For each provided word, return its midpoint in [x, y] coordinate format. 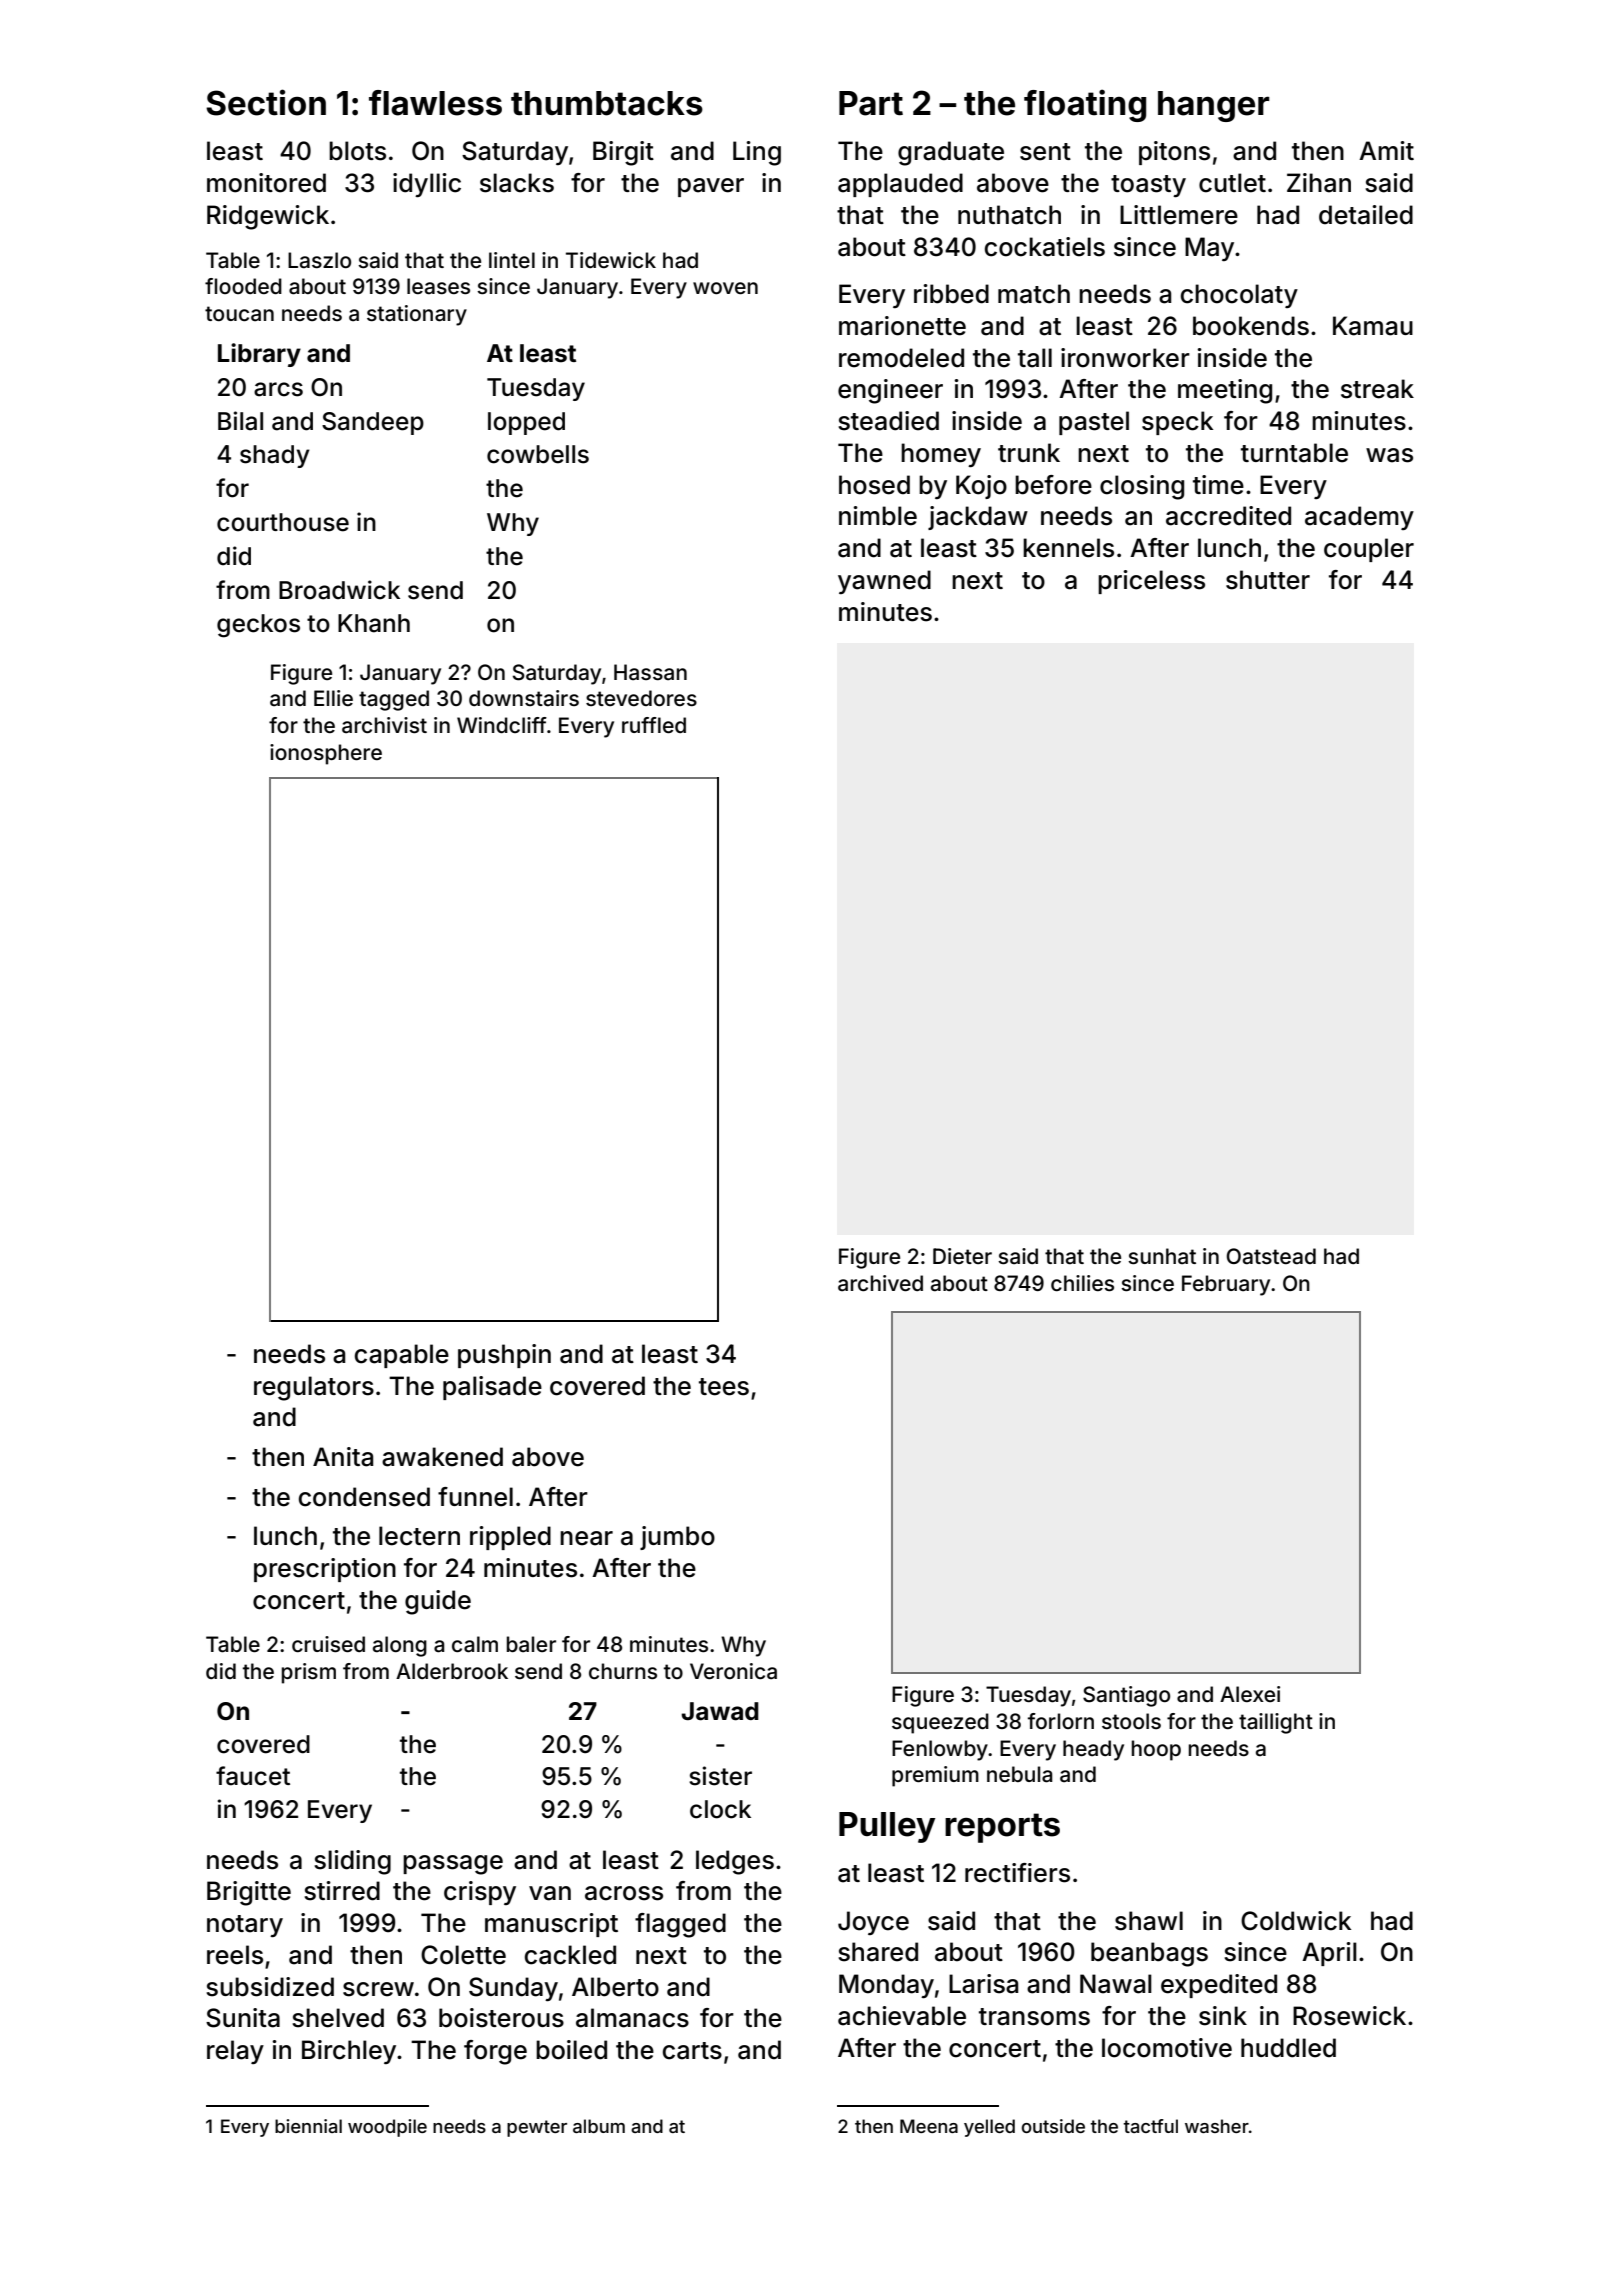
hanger [1214, 106]
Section [266, 102]
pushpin [504, 1356]
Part [871, 103]
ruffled [654, 725]
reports [1002, 1828]
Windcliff [502, 725]
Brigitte [249, 1893]
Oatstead [1271, 1256]
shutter [1268, 580]
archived [880, 1283]
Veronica [733, 1671]
